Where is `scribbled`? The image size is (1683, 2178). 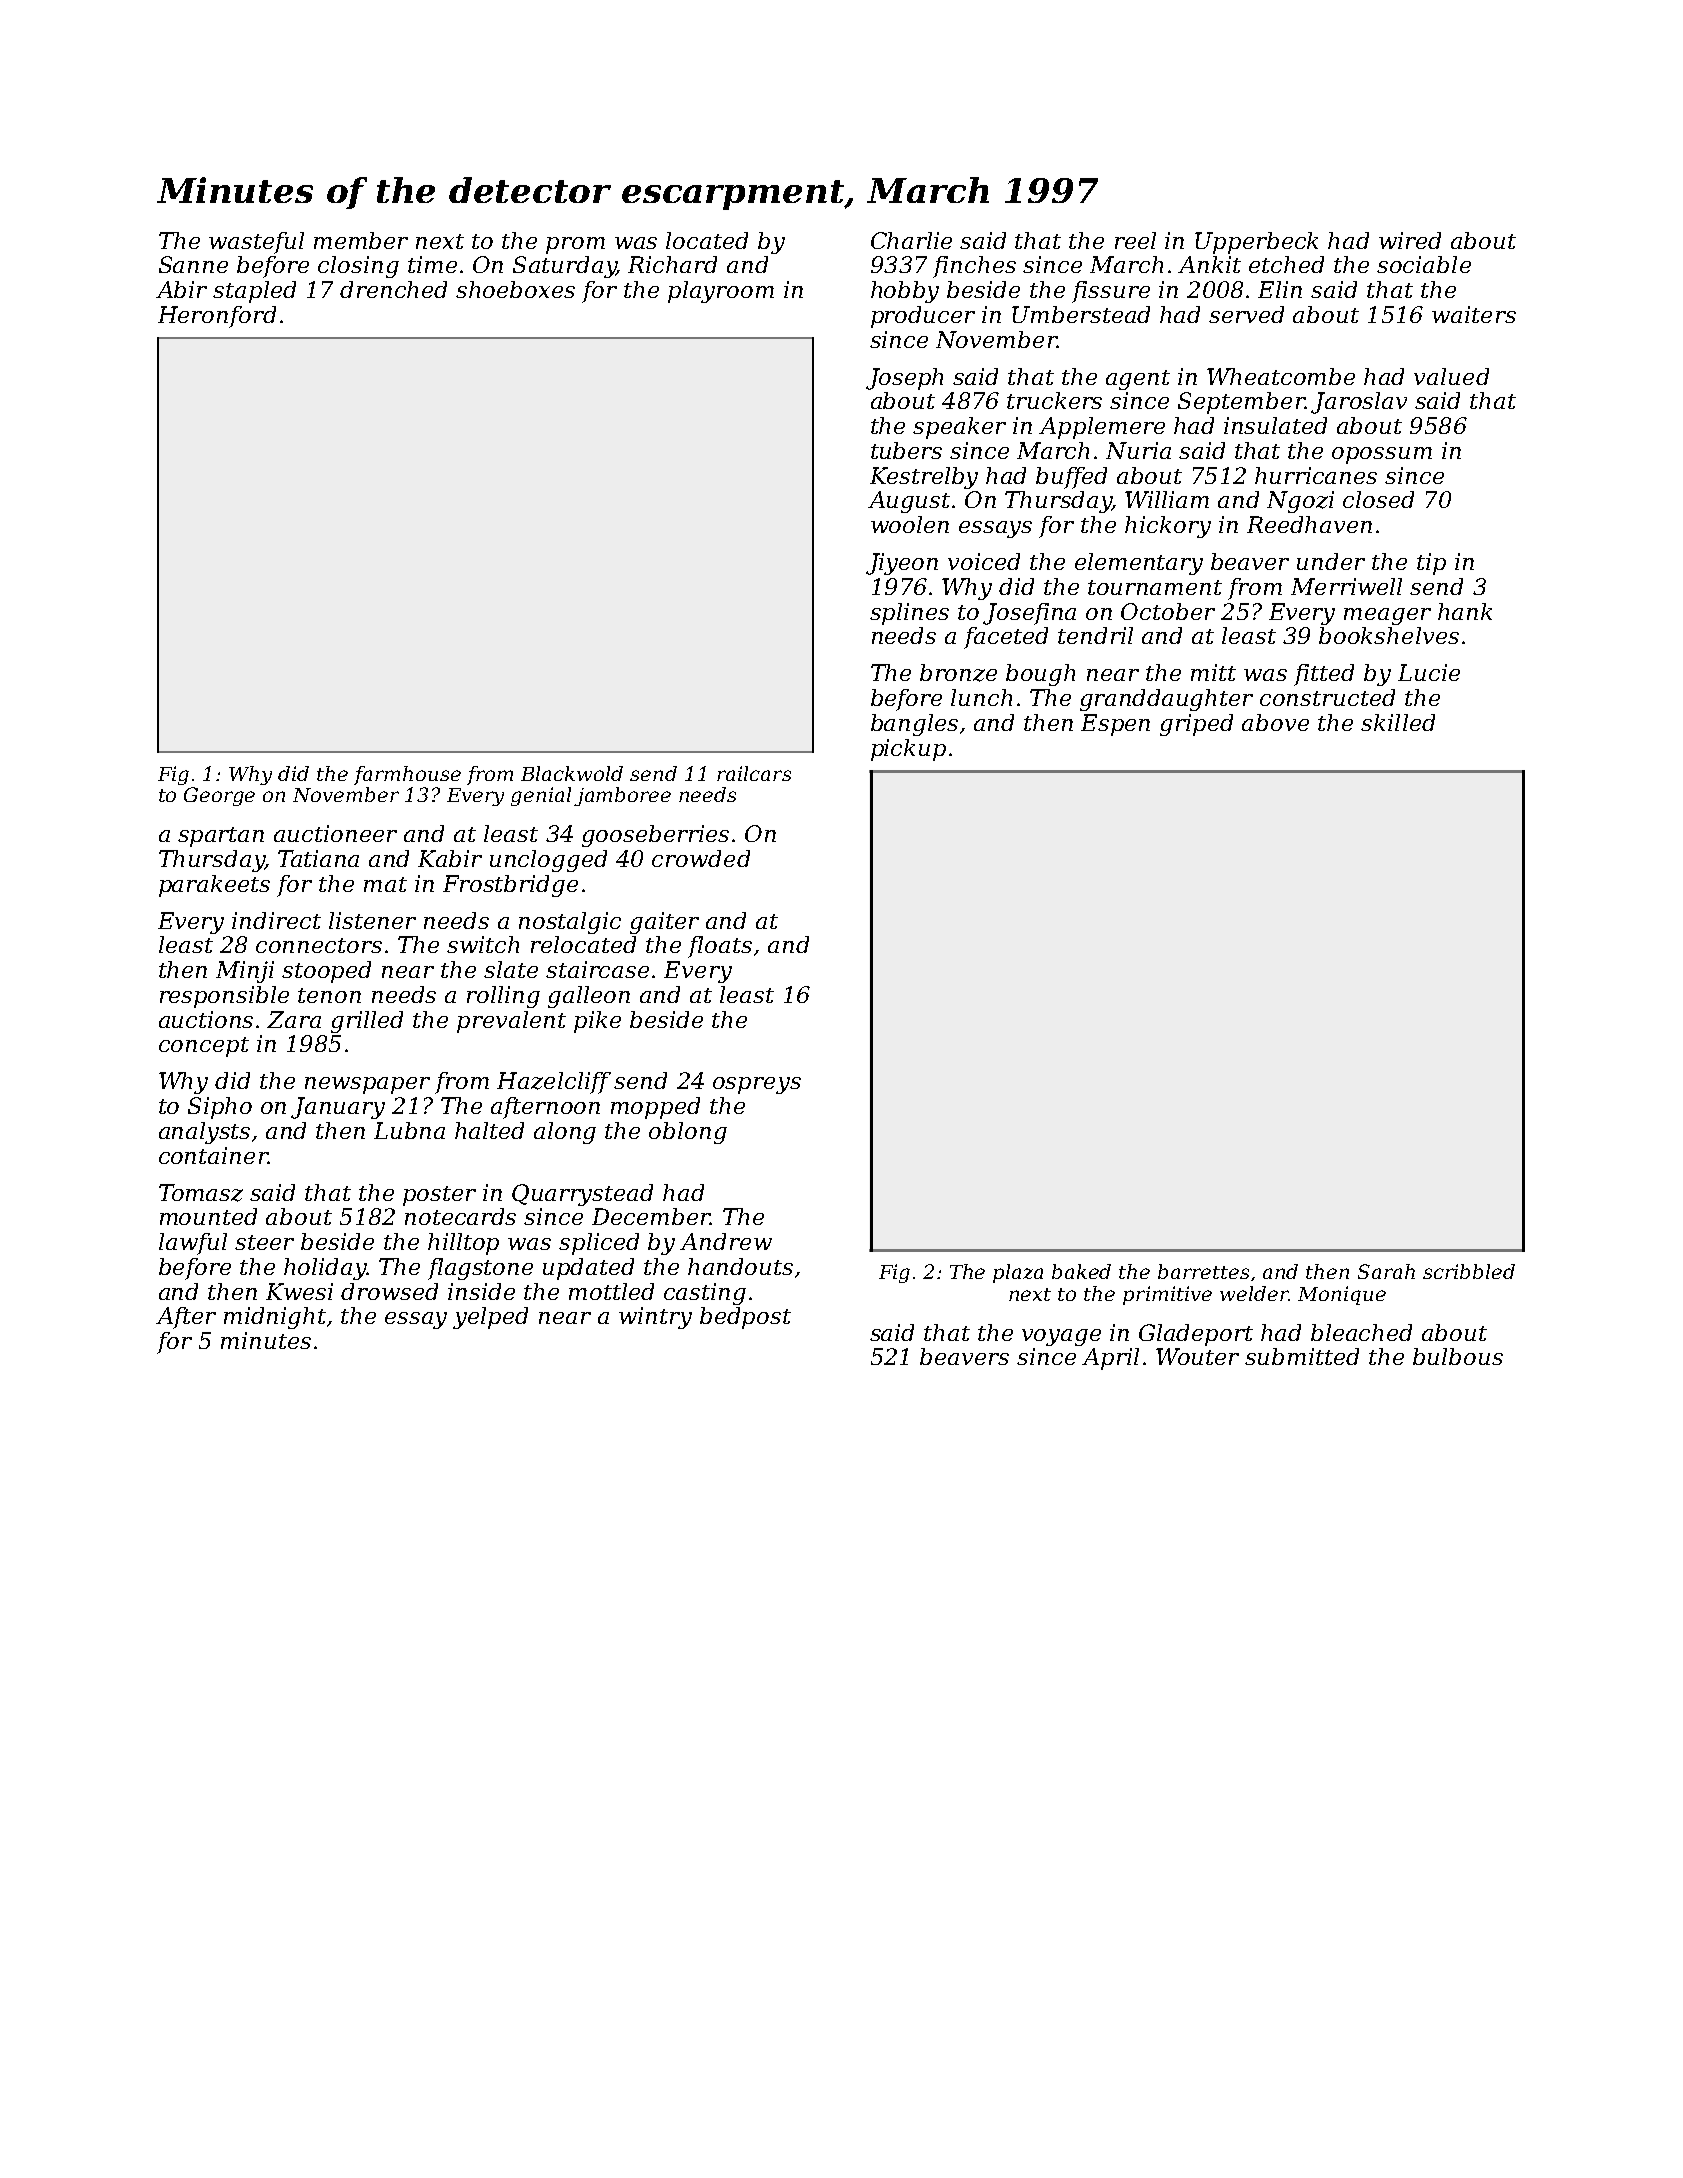
scribbled is located at coordinates (1469, 1271).
